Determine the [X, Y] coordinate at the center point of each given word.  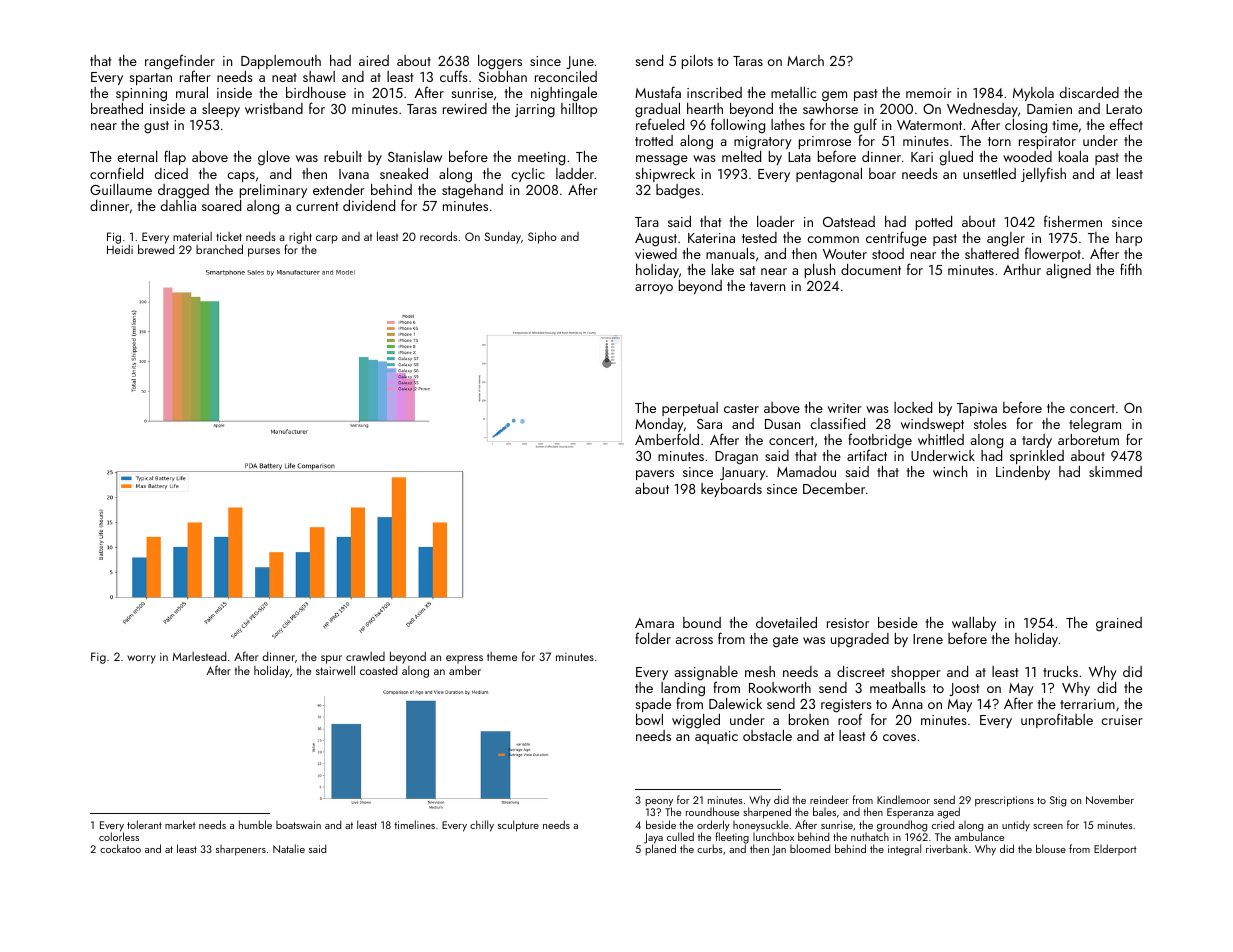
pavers [655, 475]
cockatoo [120, 848]
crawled [365, 656]
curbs [710, 848]
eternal [137, 156]
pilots [697, 62]
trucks [1060, 671]
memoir [929, 93]
